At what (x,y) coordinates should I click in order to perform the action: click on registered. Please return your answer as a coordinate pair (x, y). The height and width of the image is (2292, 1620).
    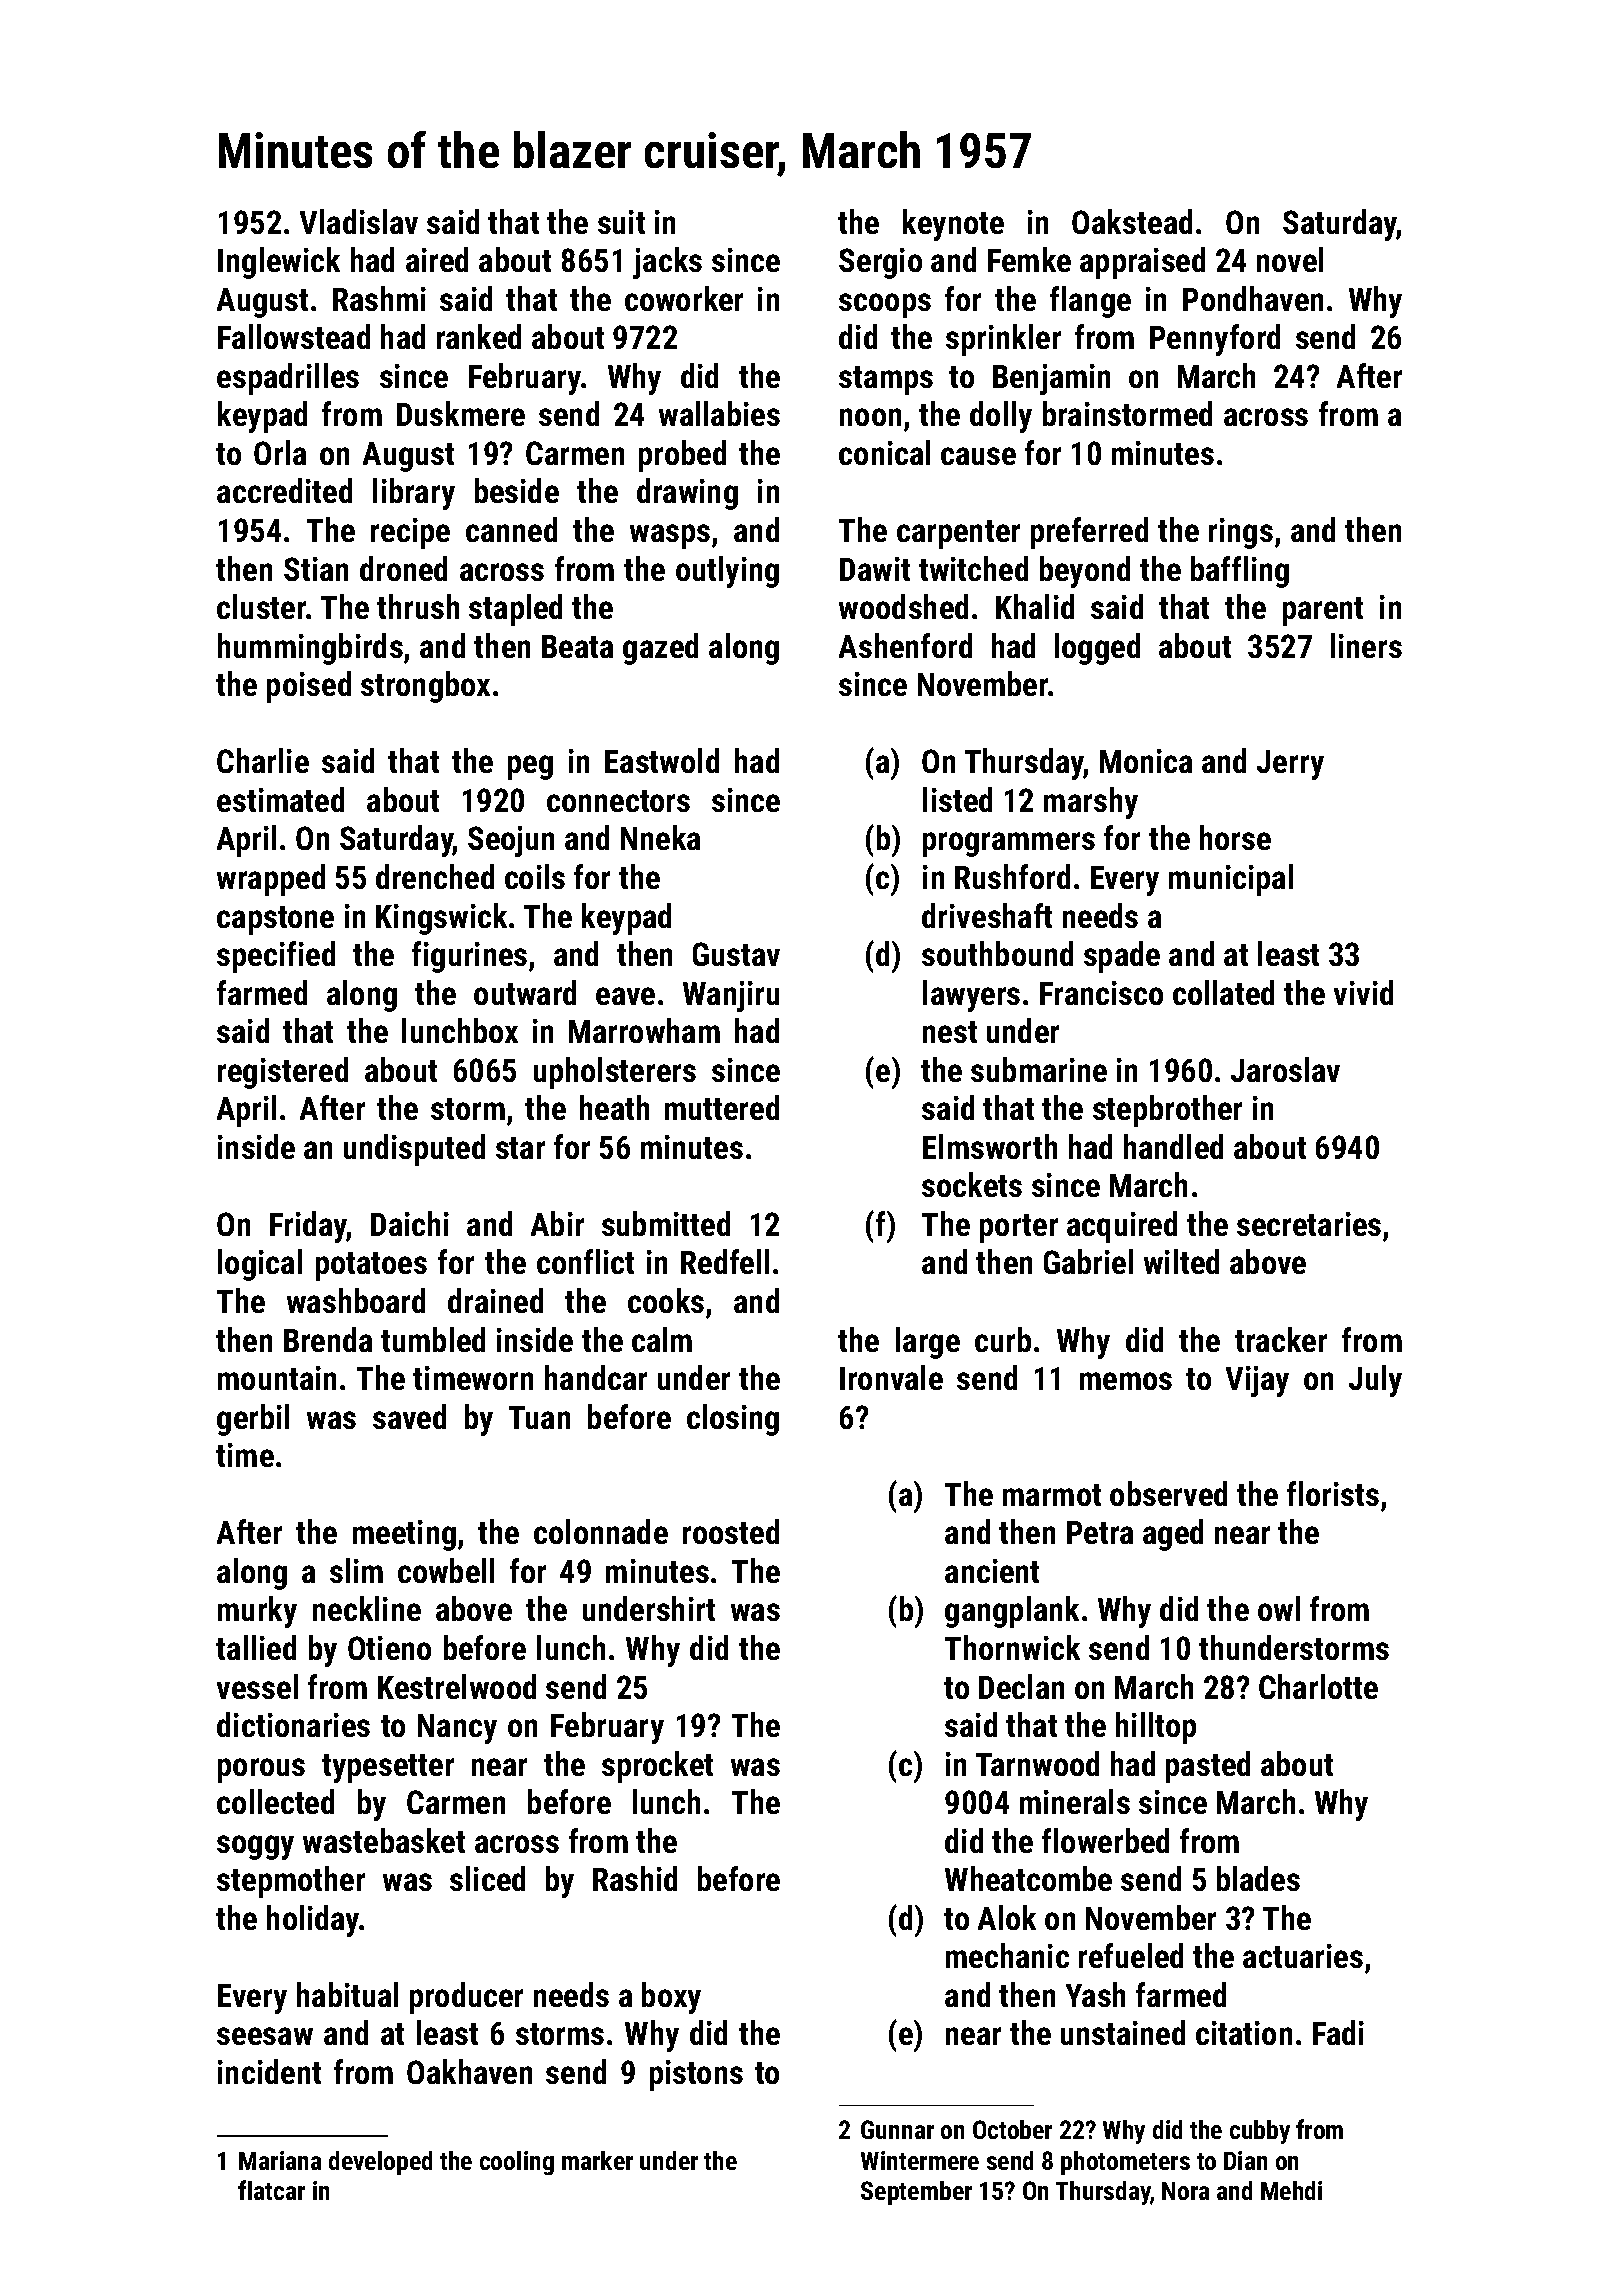
    Looking at the image, I should click on (283, 1073).
